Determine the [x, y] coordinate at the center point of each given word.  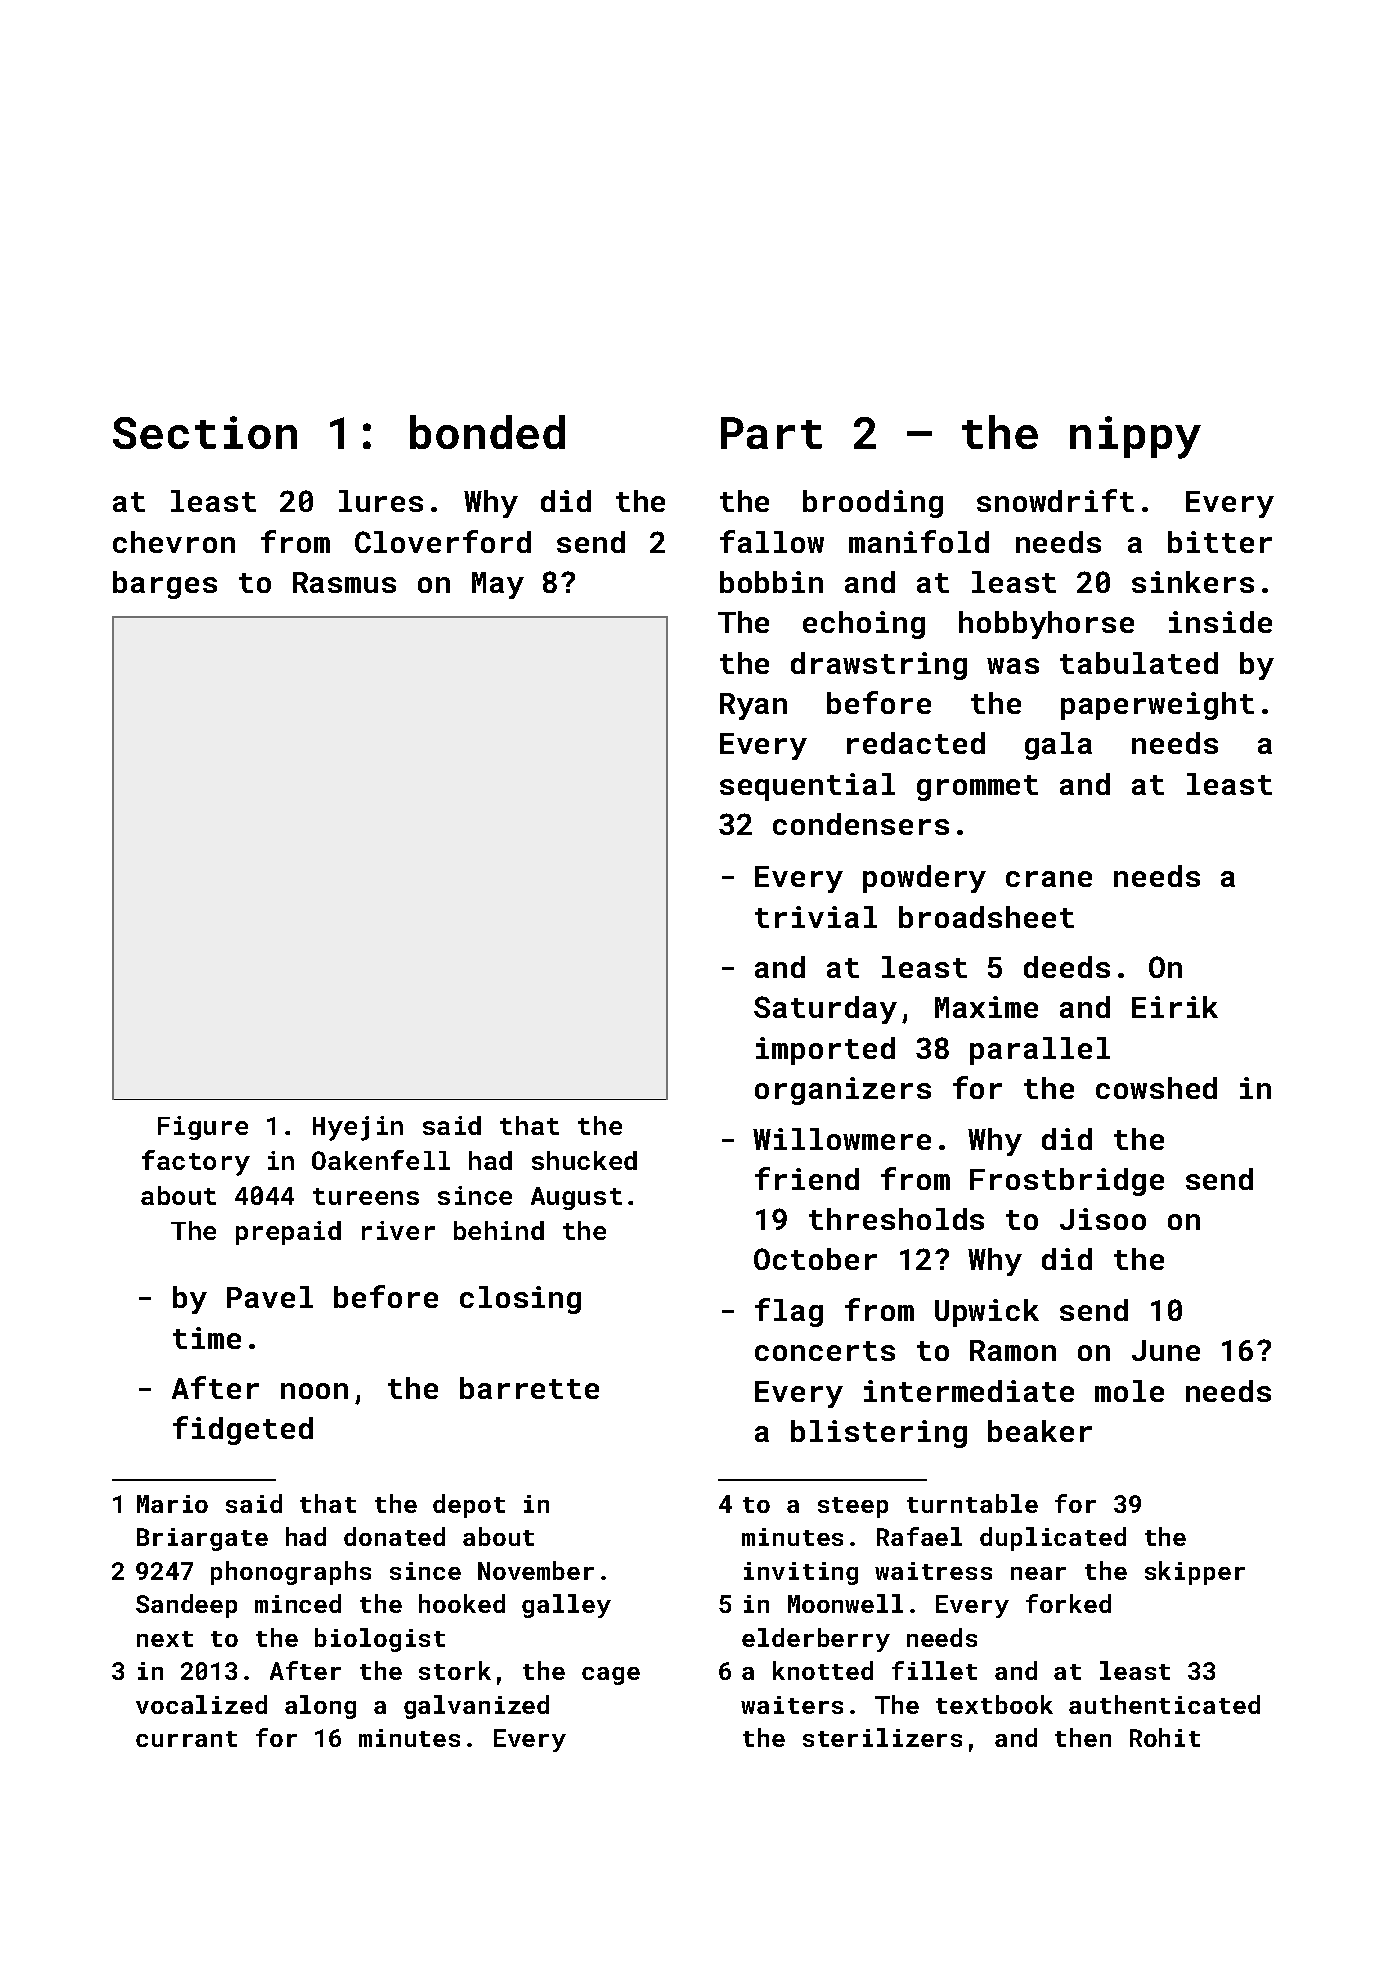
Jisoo [1103, 1219]
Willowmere [842, 1139]
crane [1049, 879]
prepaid [288, 1233]
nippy [1135, 437]
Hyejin [358, 1128]
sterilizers [882, 1737]
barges [165, 585]
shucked [584, 1160]
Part [771, 433]
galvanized [476, 1707]
